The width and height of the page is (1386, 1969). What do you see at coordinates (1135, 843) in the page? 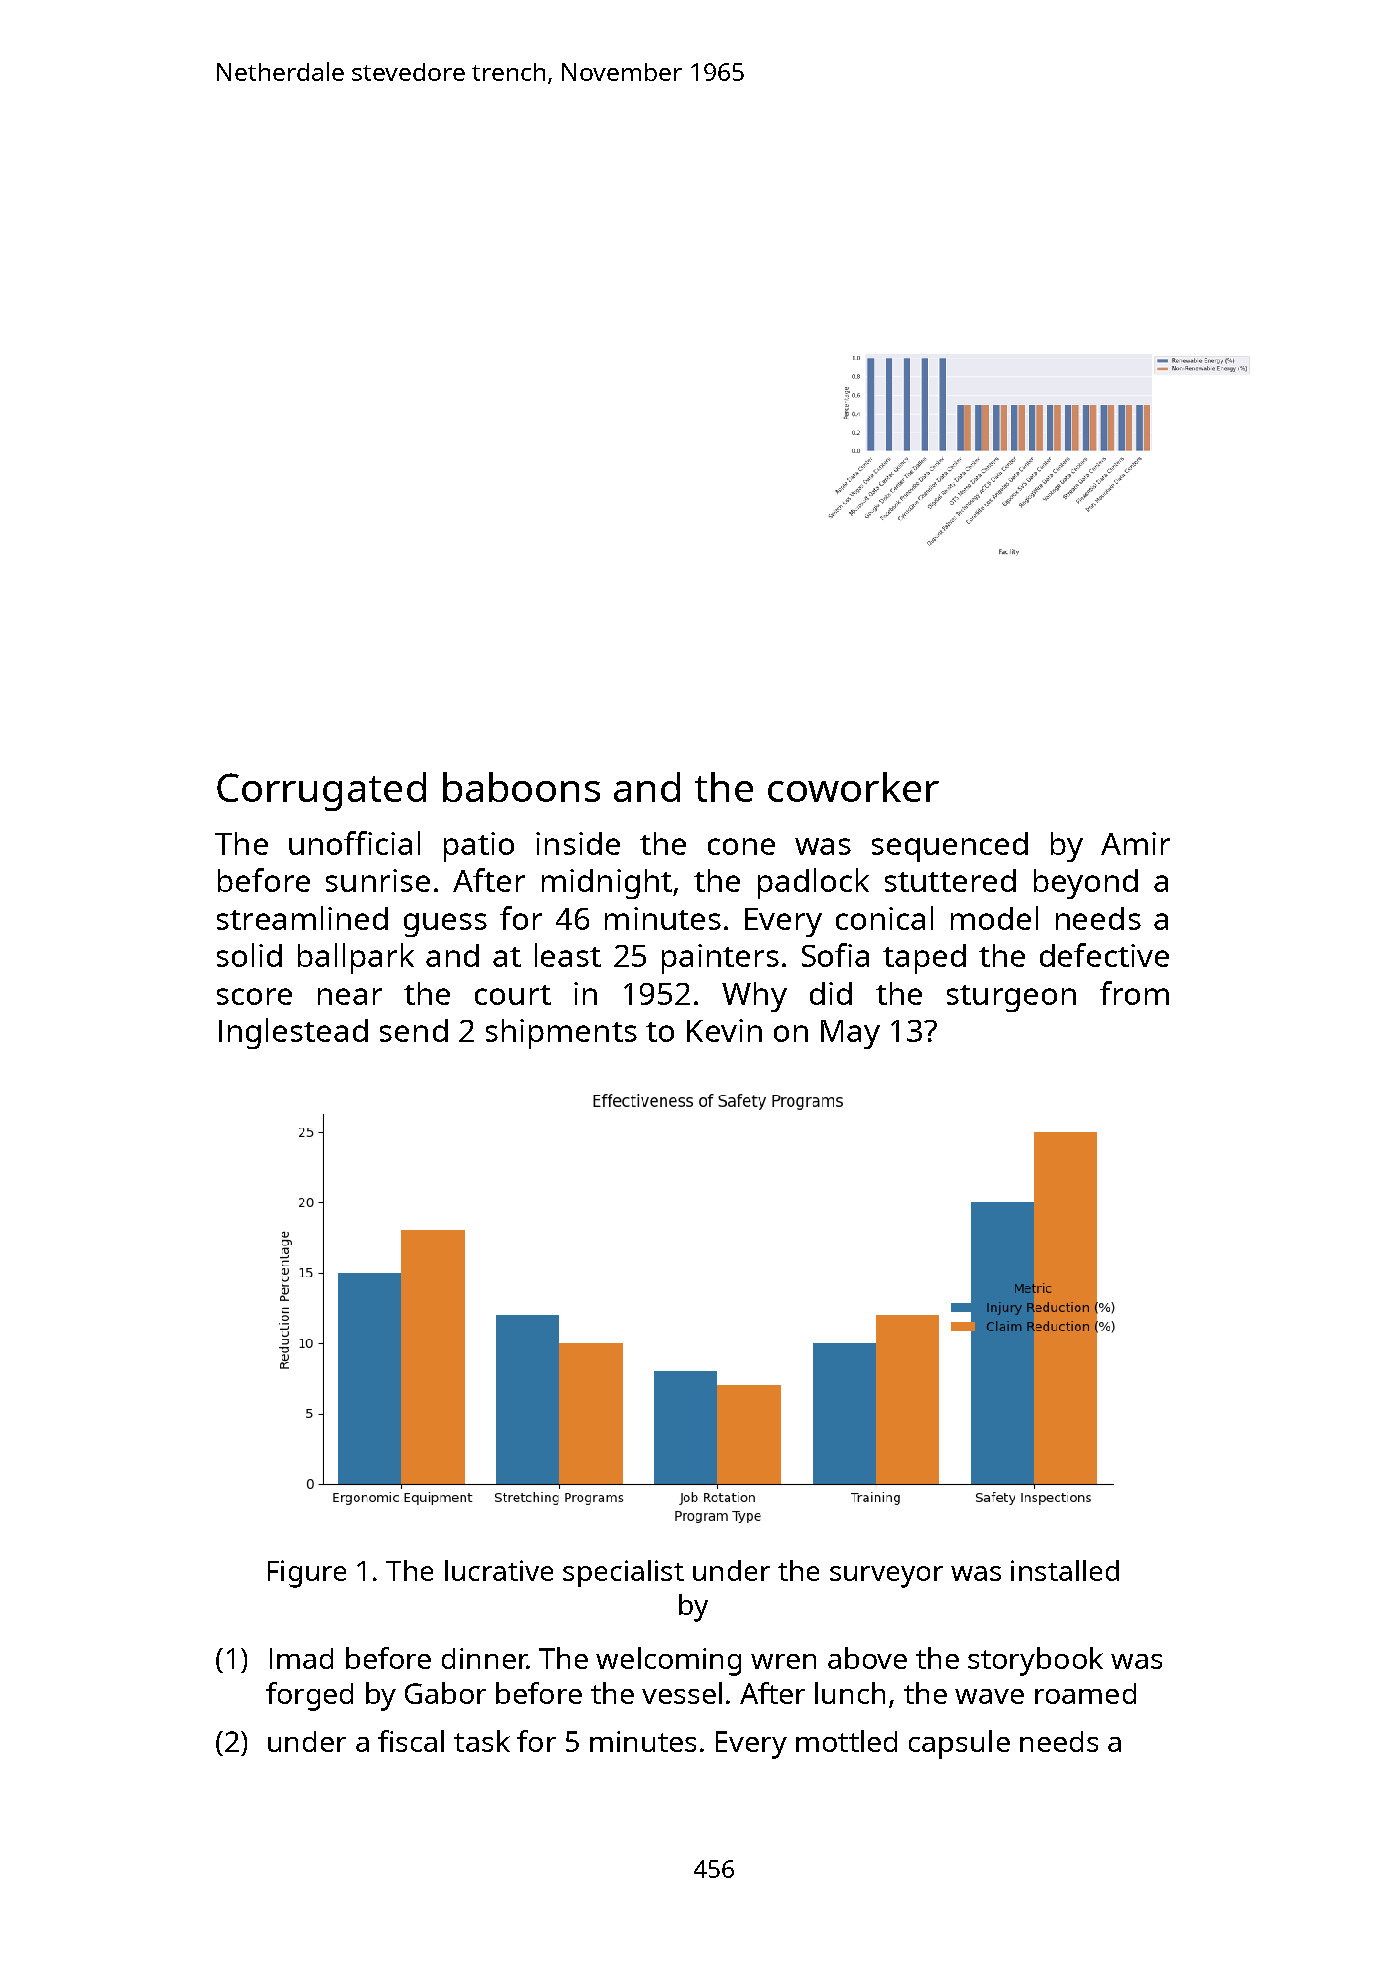
I see `Amir` at bounding box center [1135, 843].
